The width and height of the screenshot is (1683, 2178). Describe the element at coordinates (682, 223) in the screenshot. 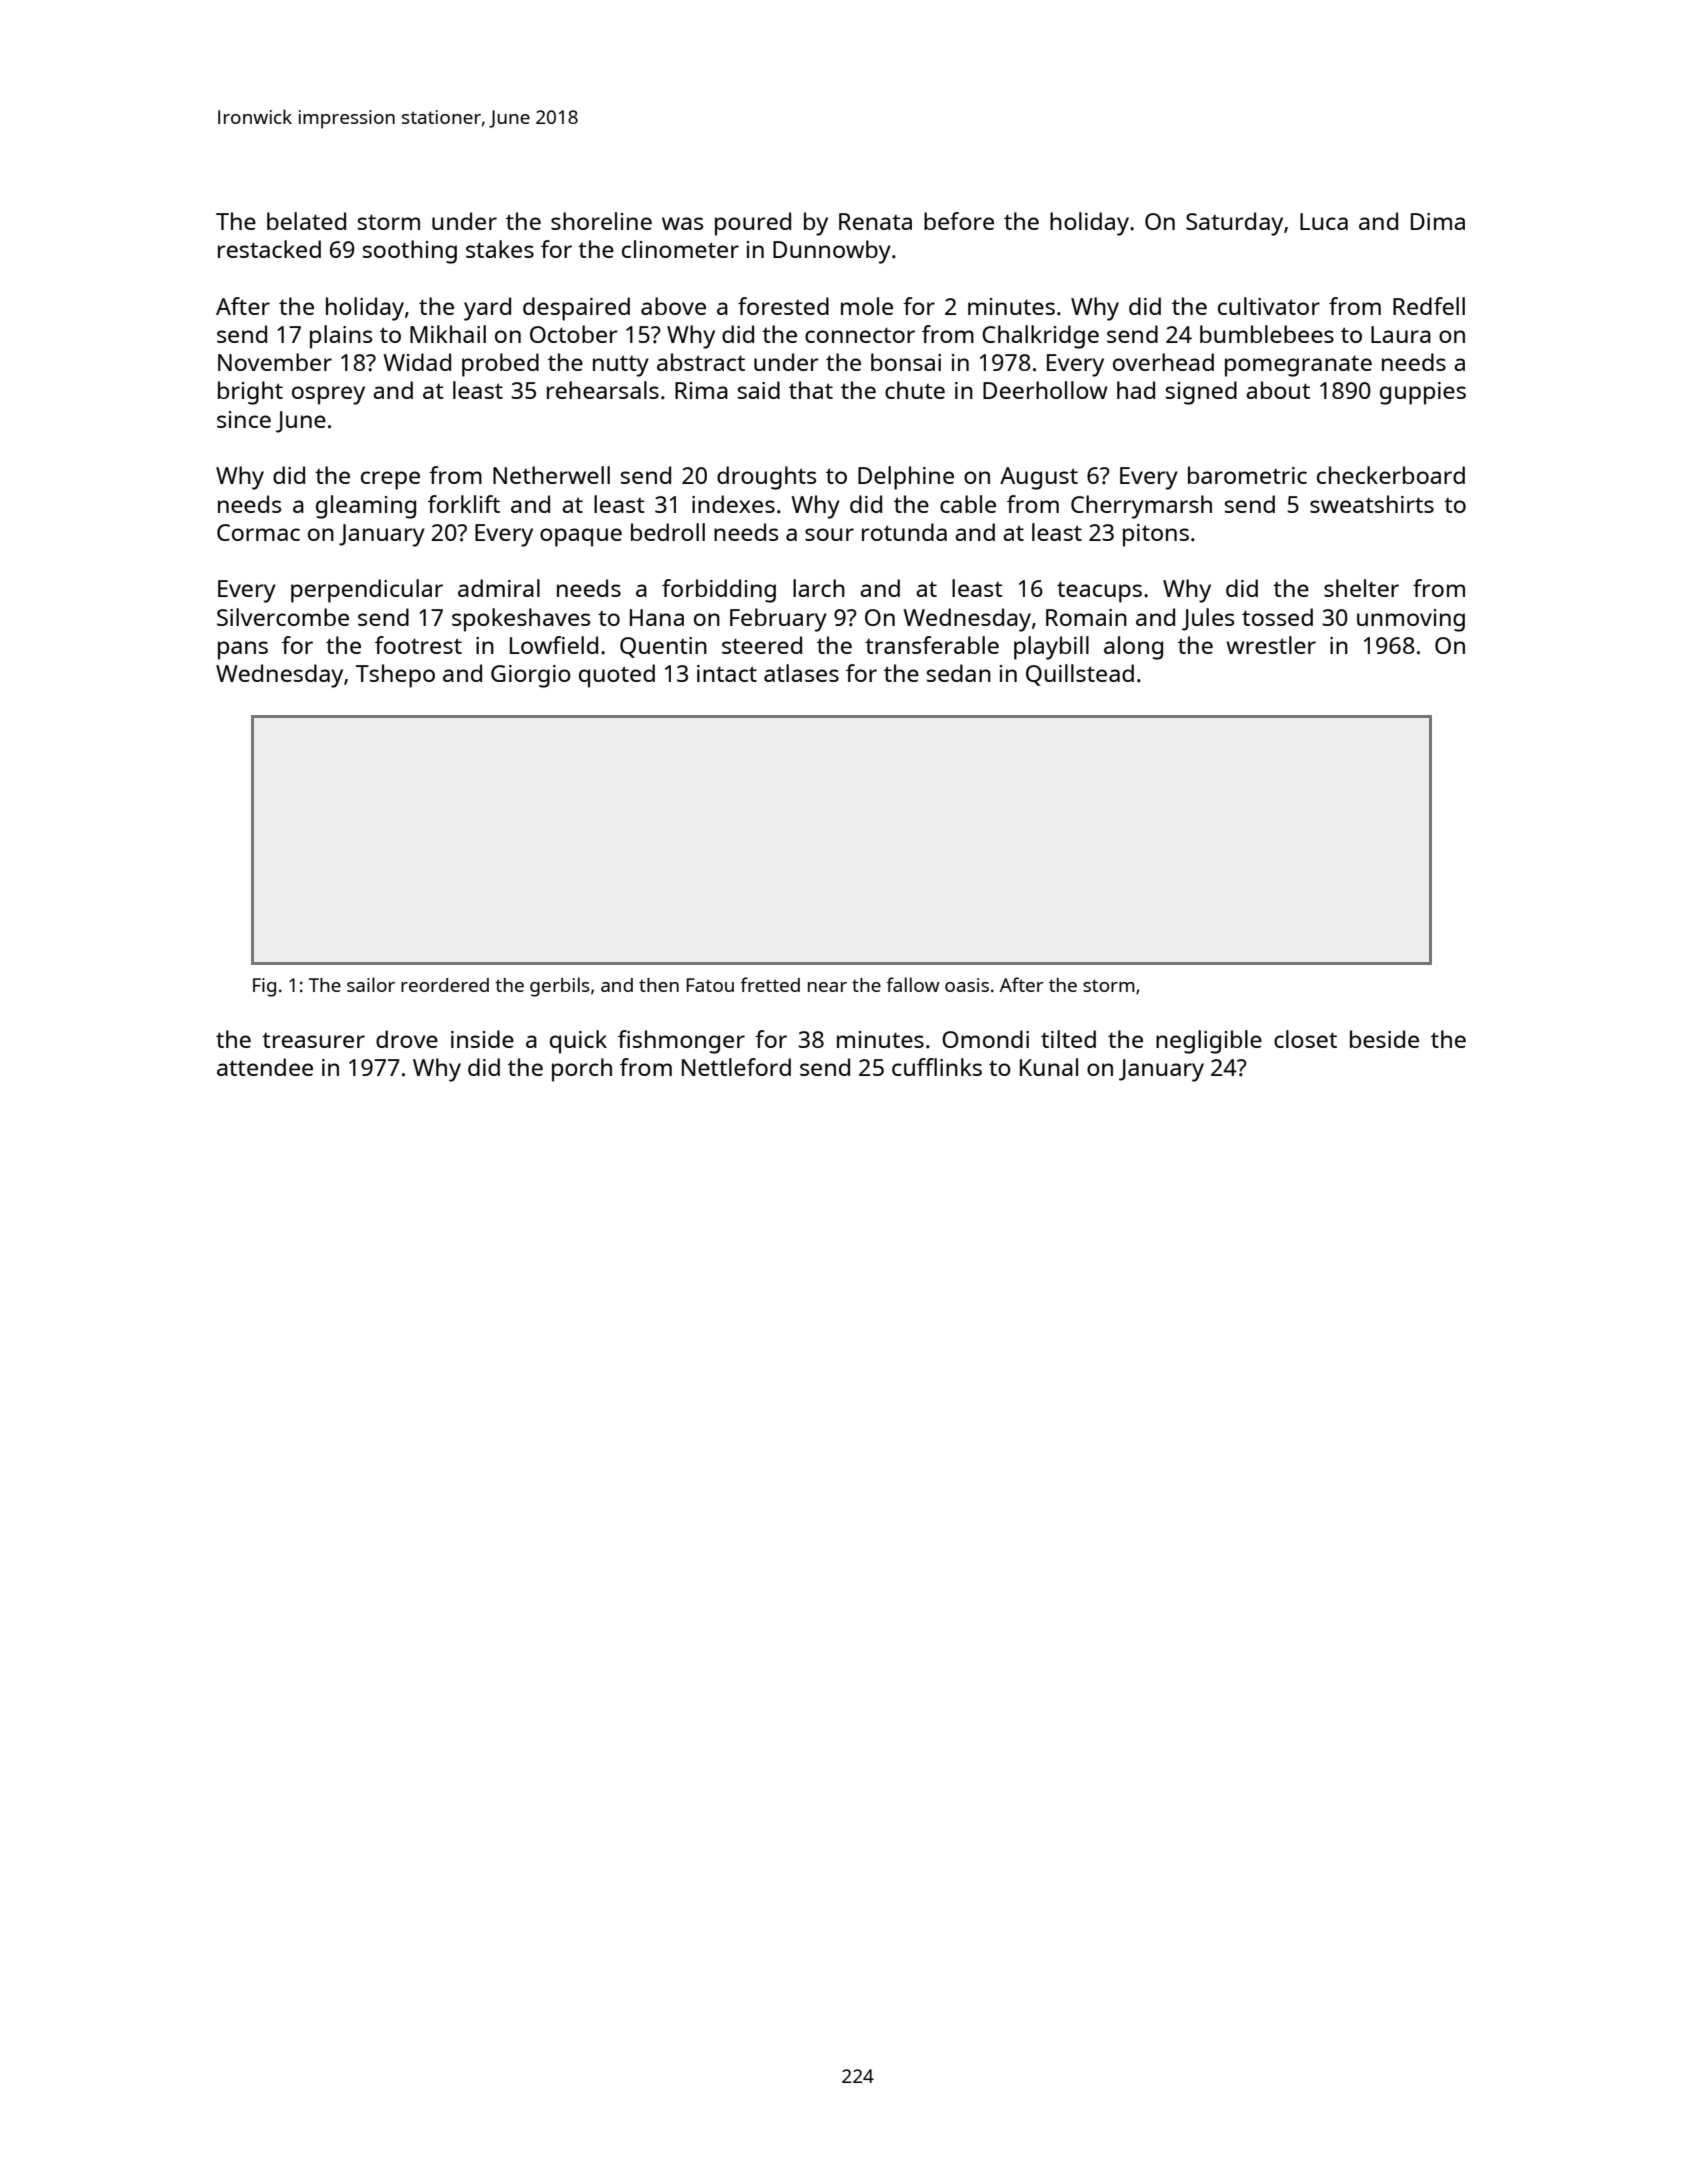

I see `was` at that location.
